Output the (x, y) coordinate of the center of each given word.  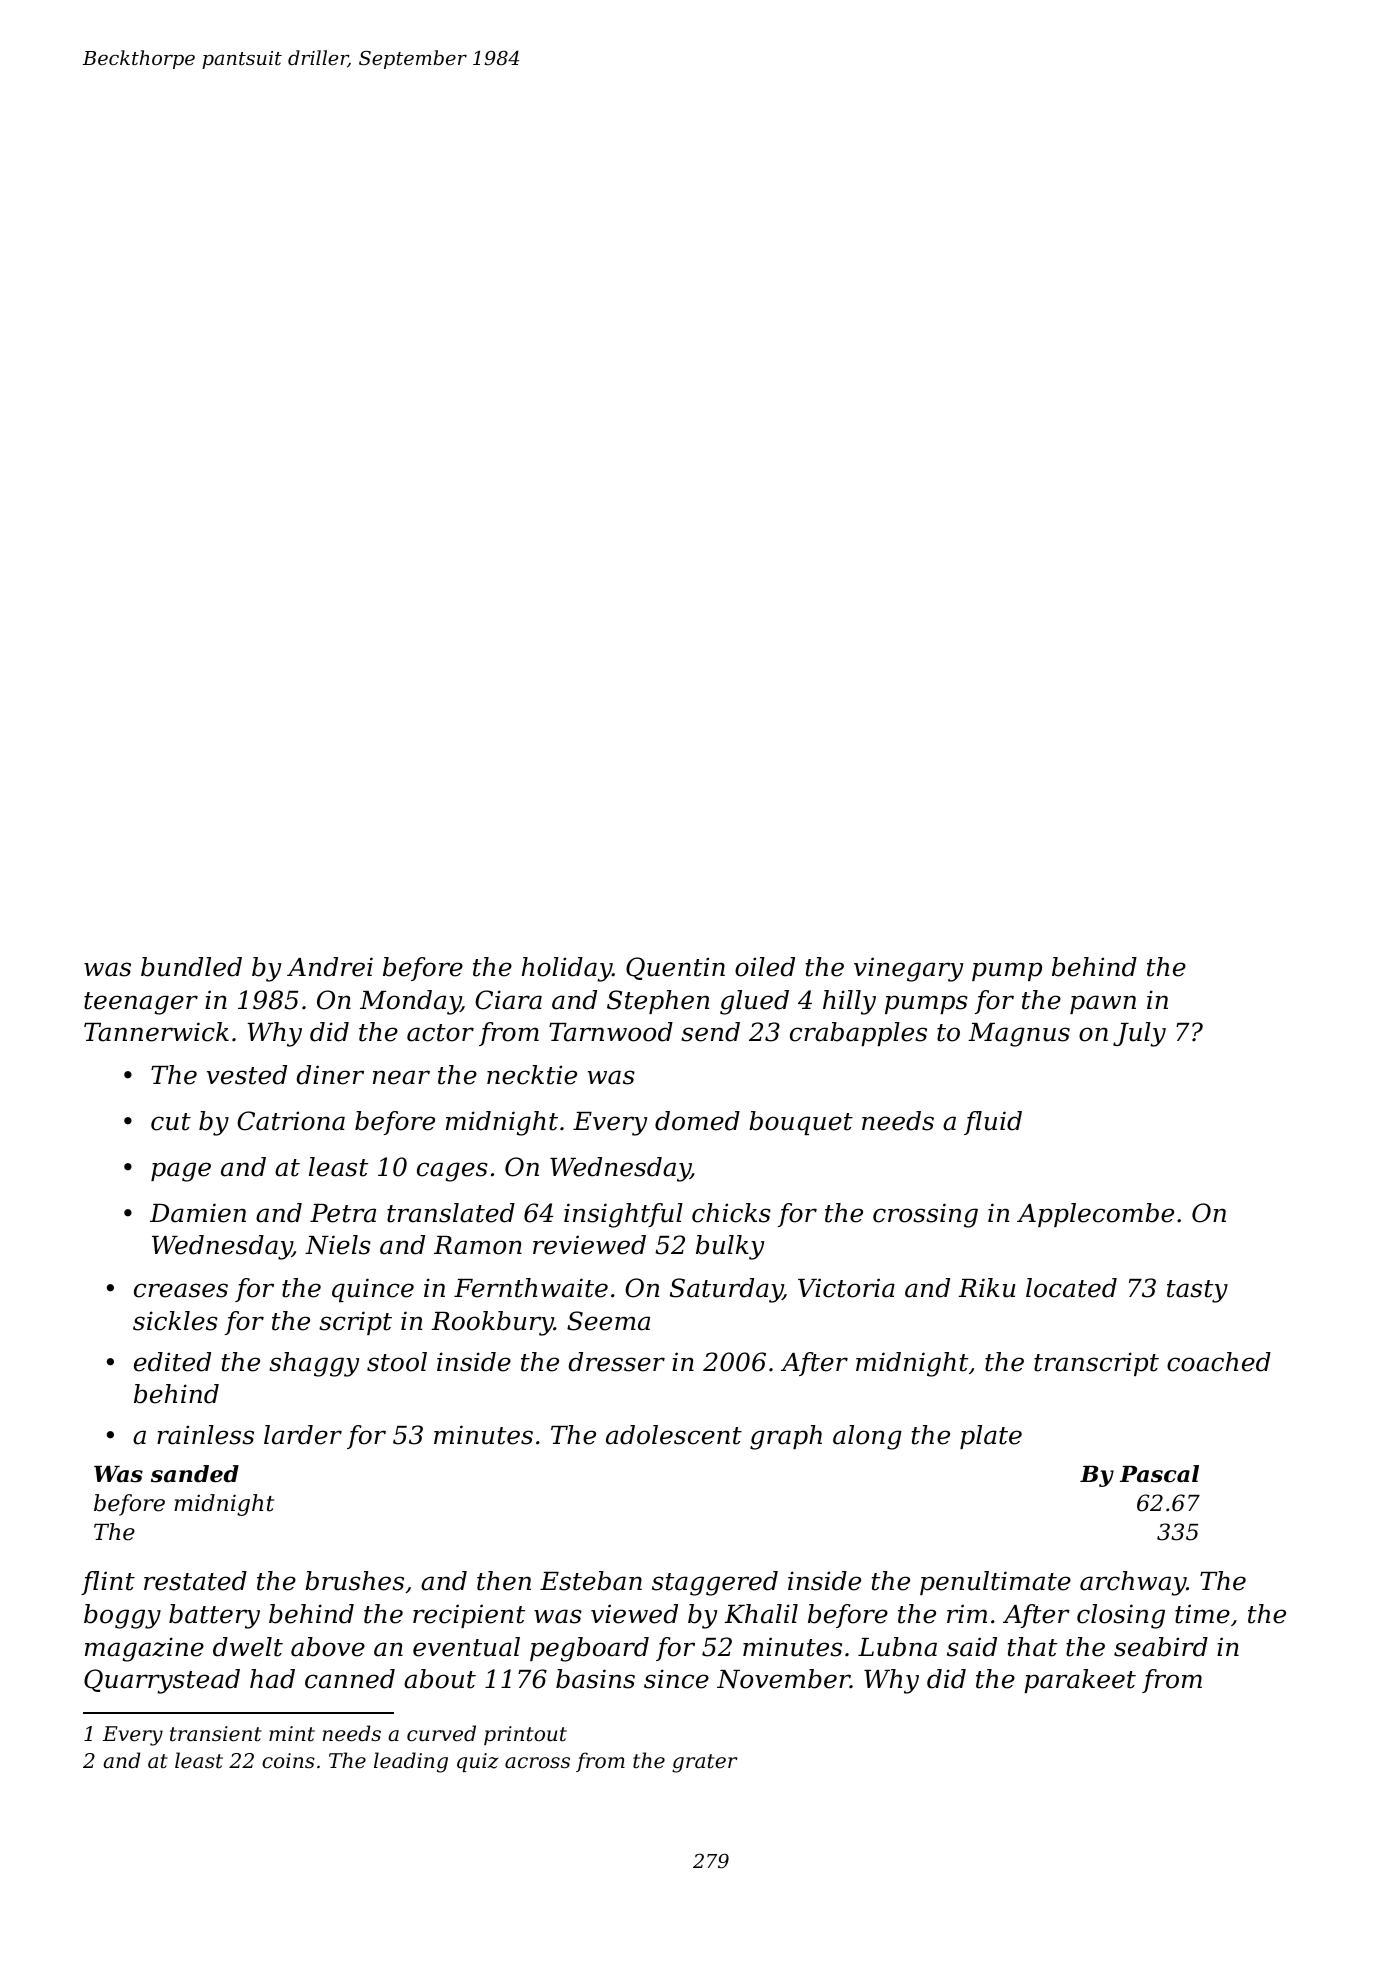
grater (704, 1763)
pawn (1103, 1004)
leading (411, 1762)
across (537, 1763)
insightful (623, 1215)
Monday (410, 1002)
